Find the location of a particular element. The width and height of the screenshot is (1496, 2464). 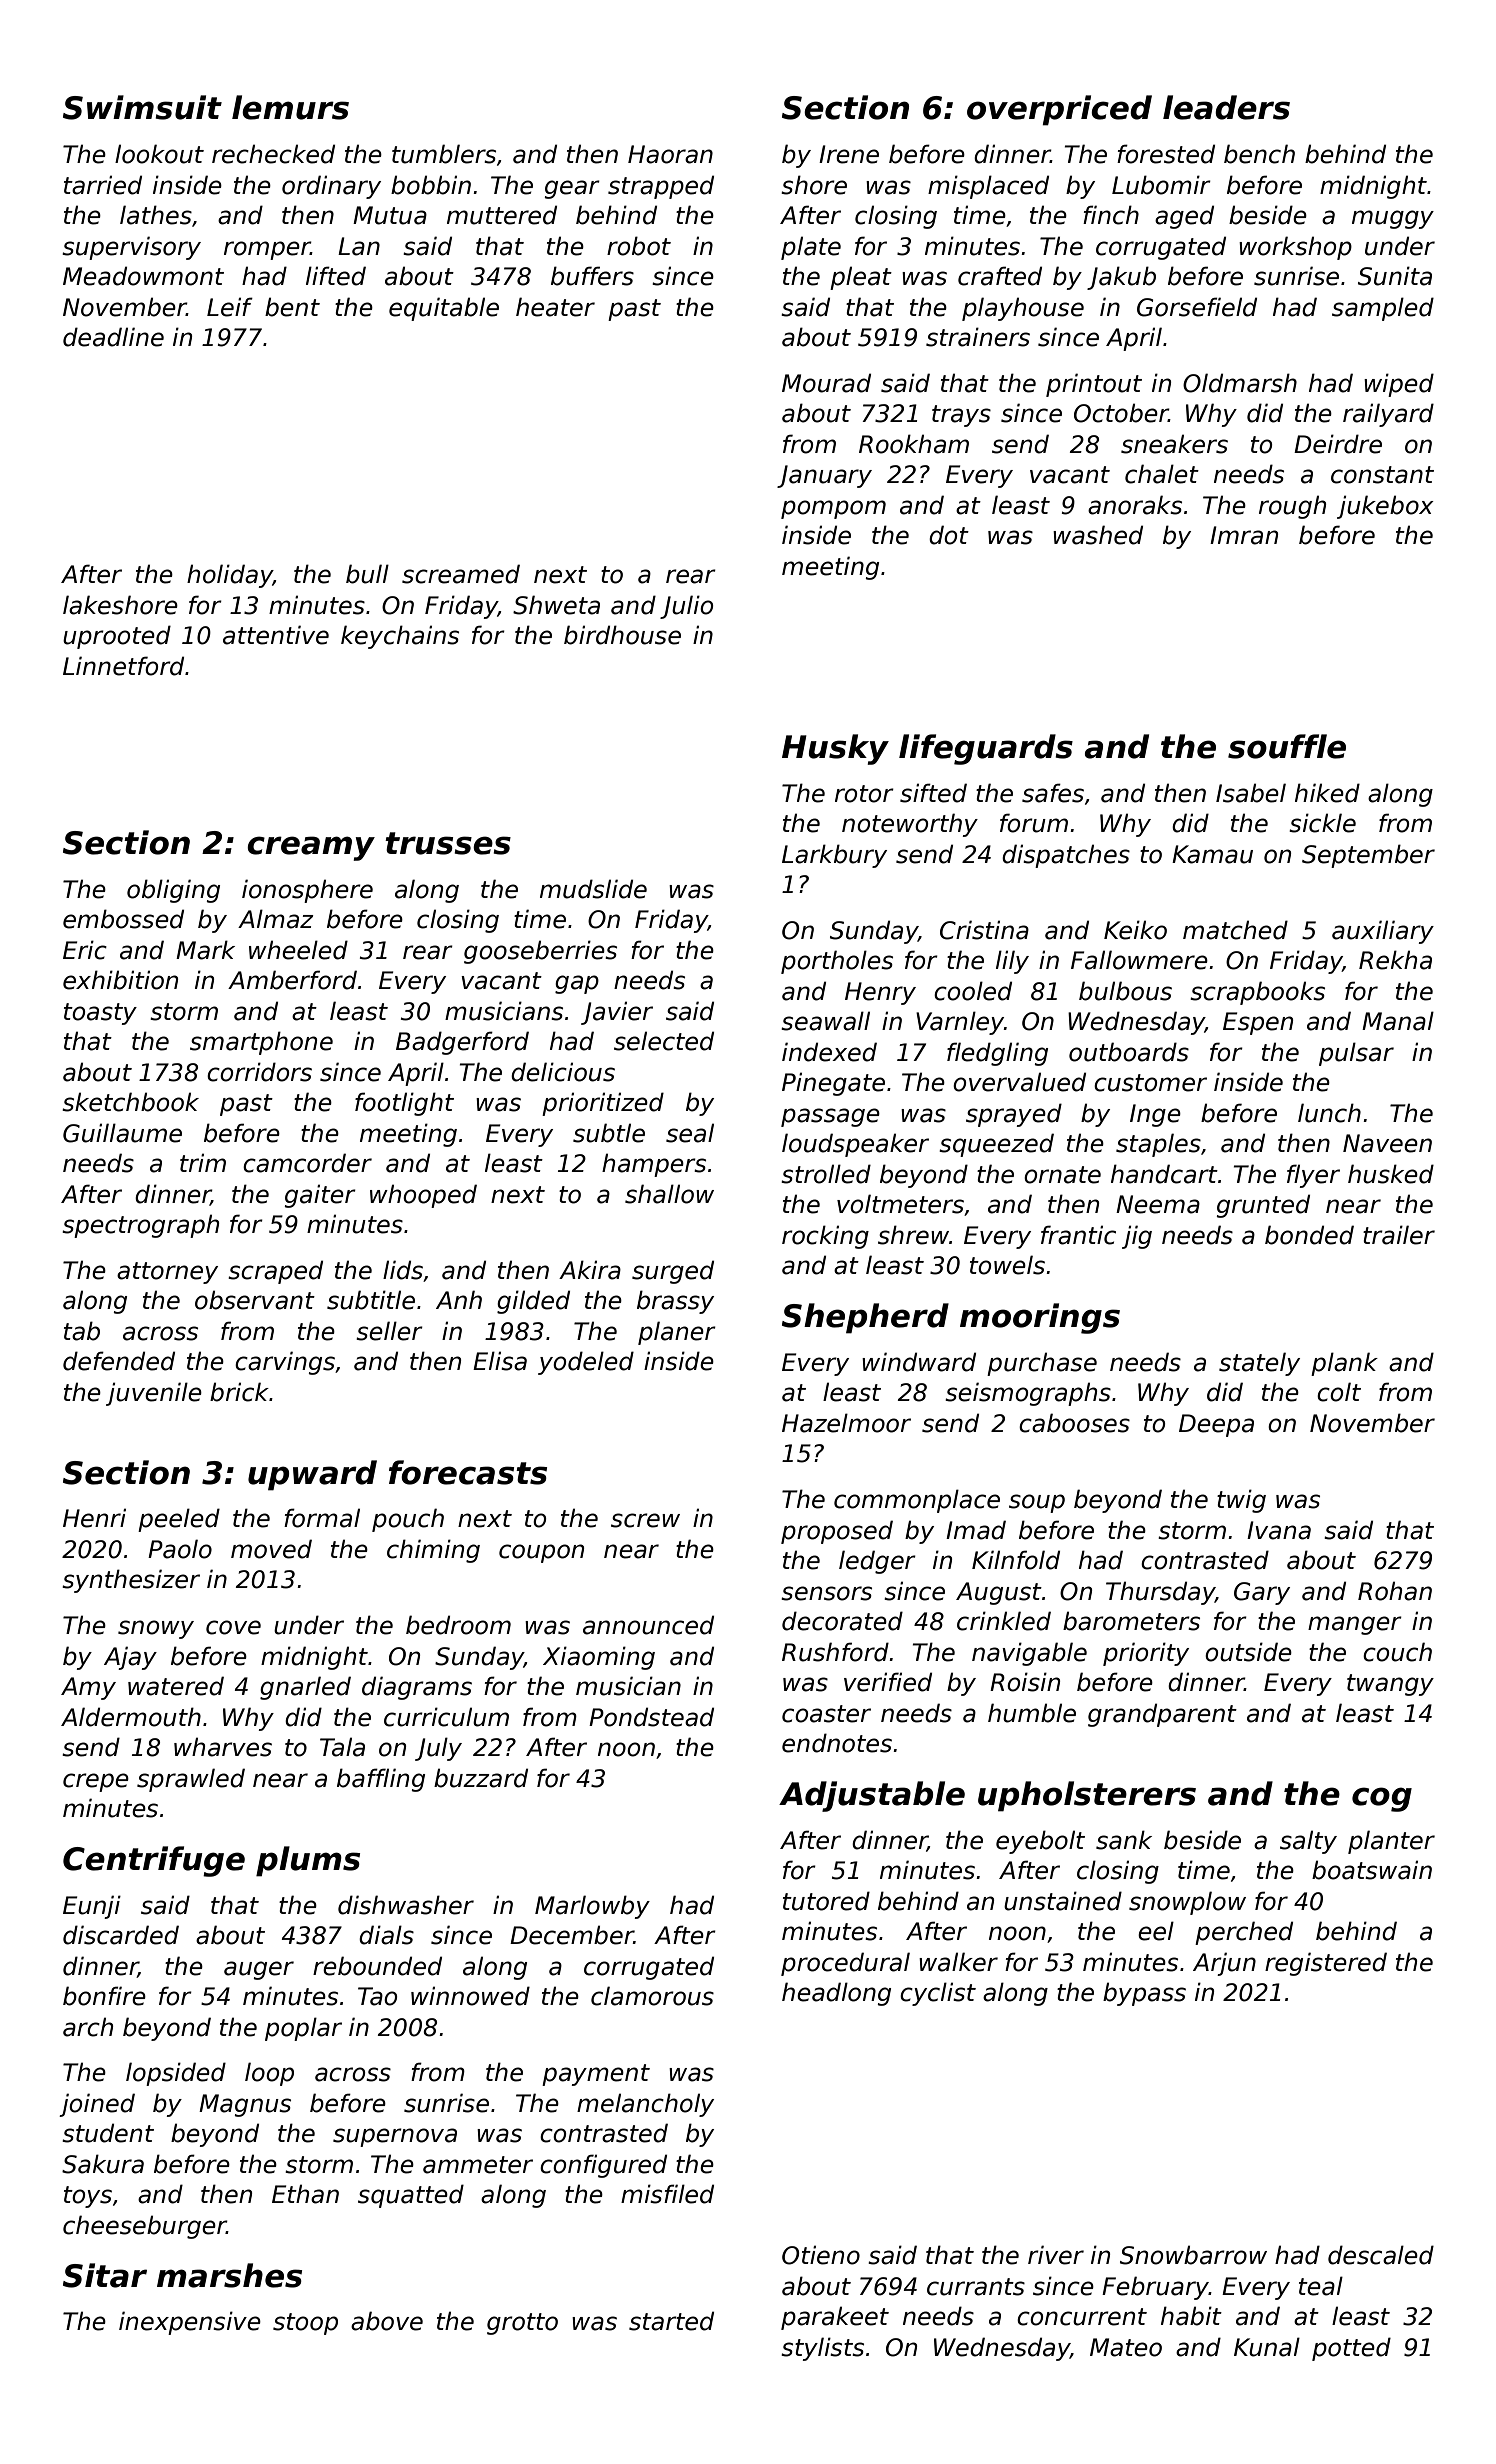

announced is located at coordinates (648, 1625).
